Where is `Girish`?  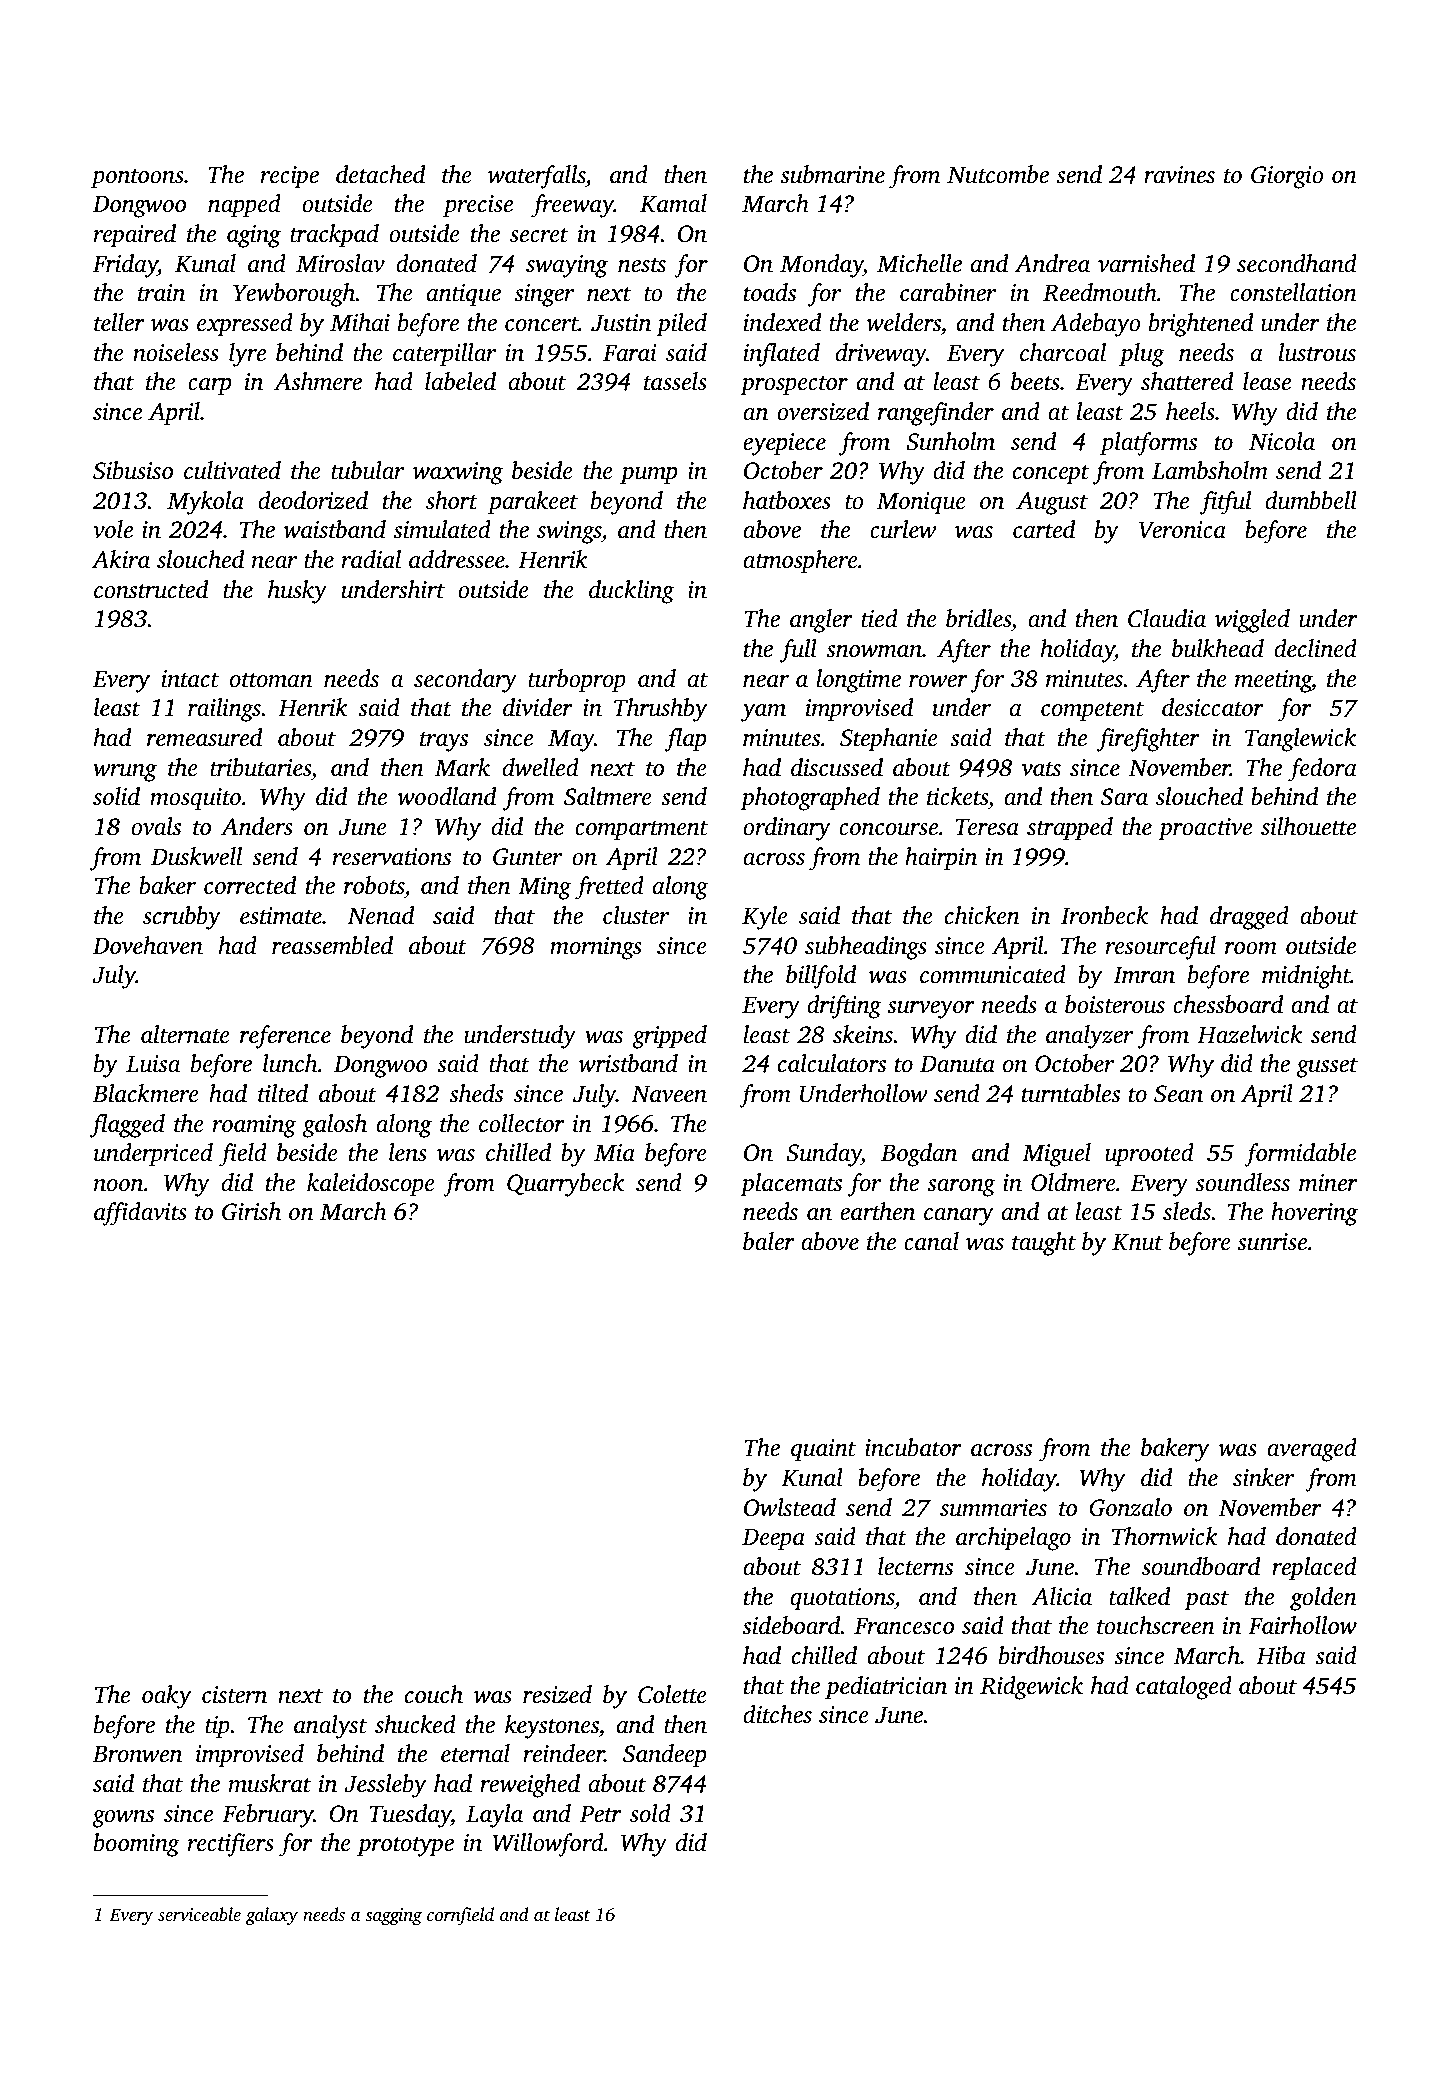 Girish is located at coordinates (251, 1211).
